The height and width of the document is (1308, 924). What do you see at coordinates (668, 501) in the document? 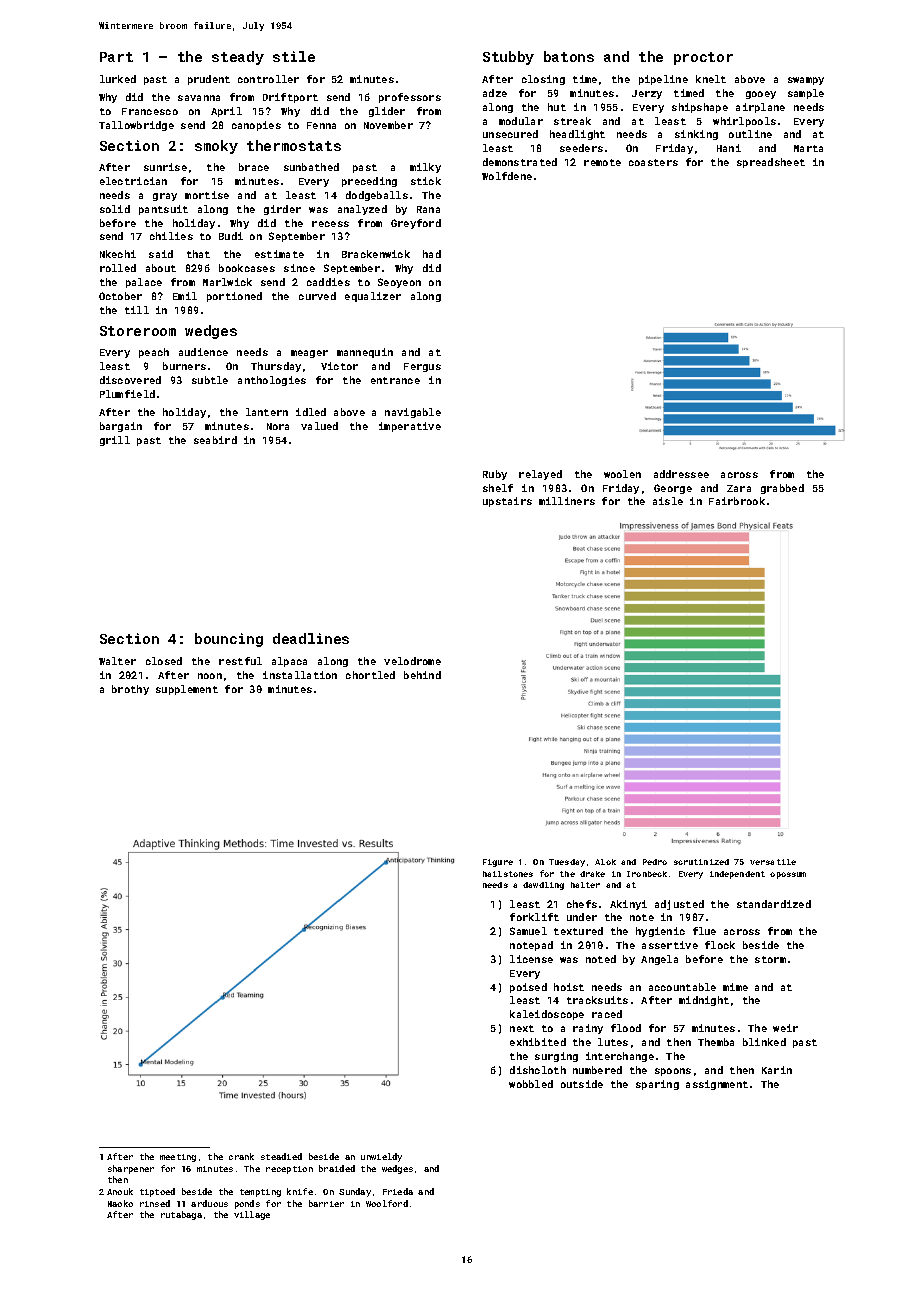
I see `aisle` at bounding box center [668, 501].
